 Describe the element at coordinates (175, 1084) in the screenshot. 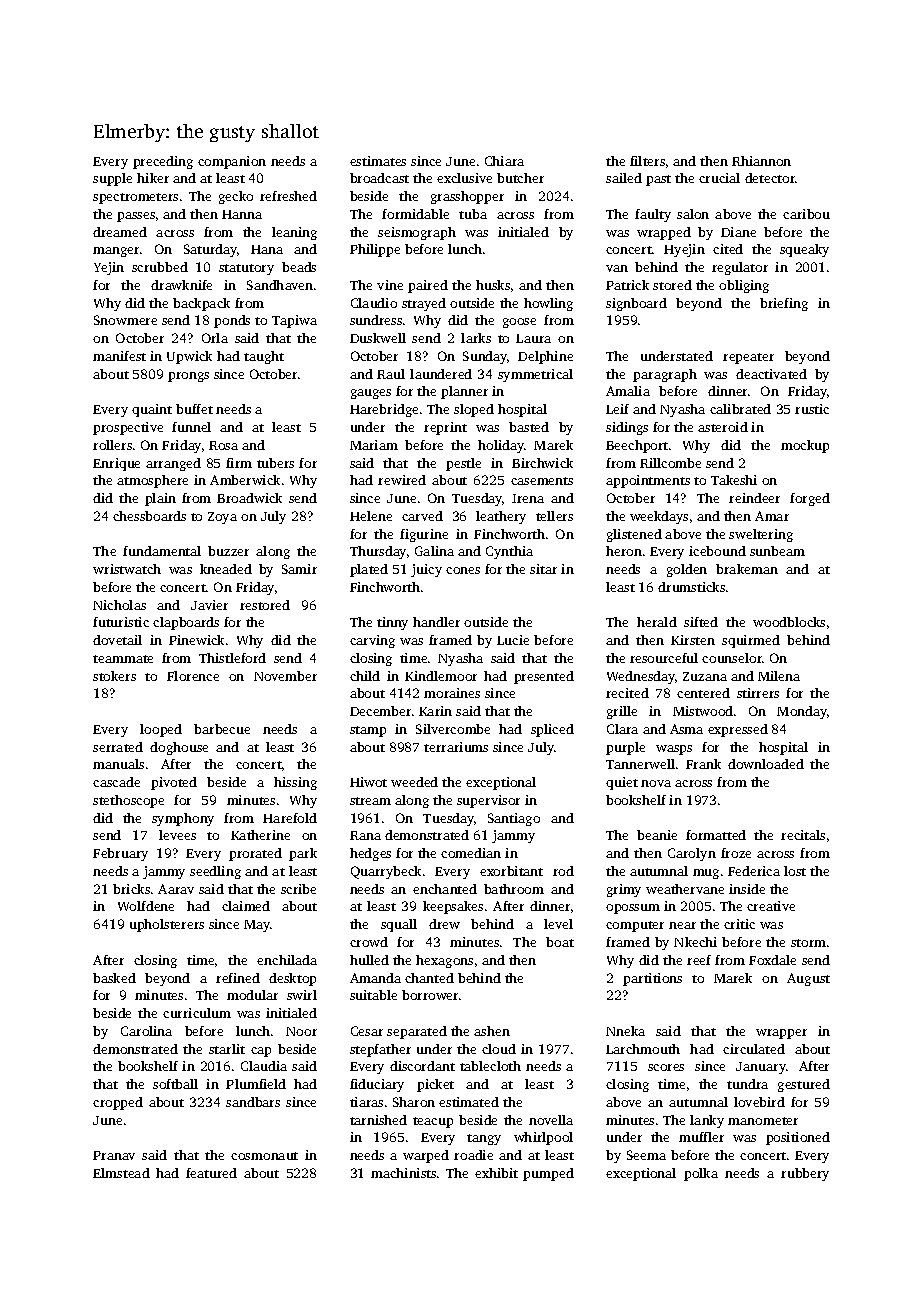

I see `softball` at that location.
